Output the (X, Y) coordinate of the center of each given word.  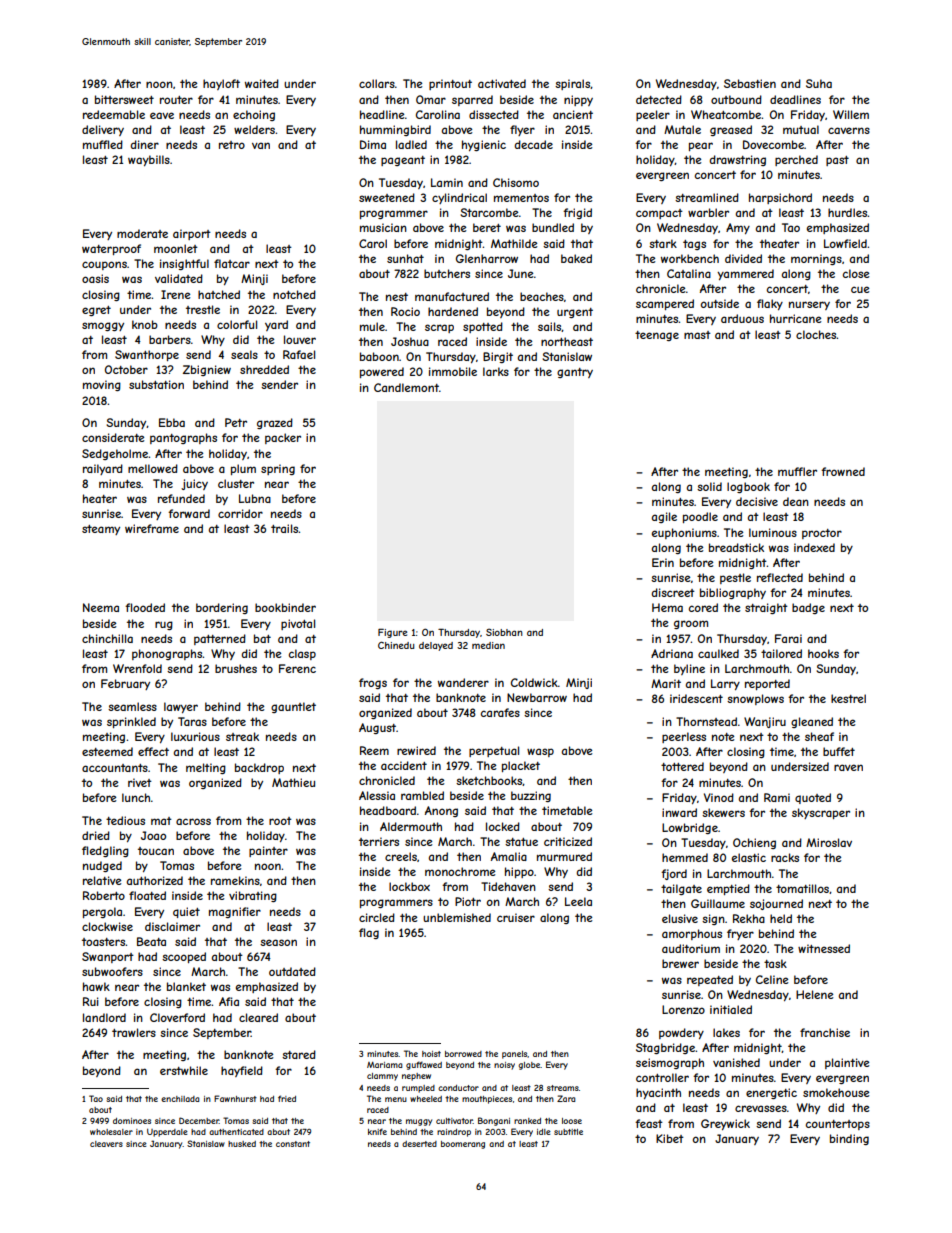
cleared (258, 1017)
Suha (819, 83)
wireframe (152, 528)
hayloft (221, 84)
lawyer (181, 707)
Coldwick (534, 682)
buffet (839, 751)
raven (848, 767)
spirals (572, 84)
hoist (431, 1054)
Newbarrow (537, 697)
